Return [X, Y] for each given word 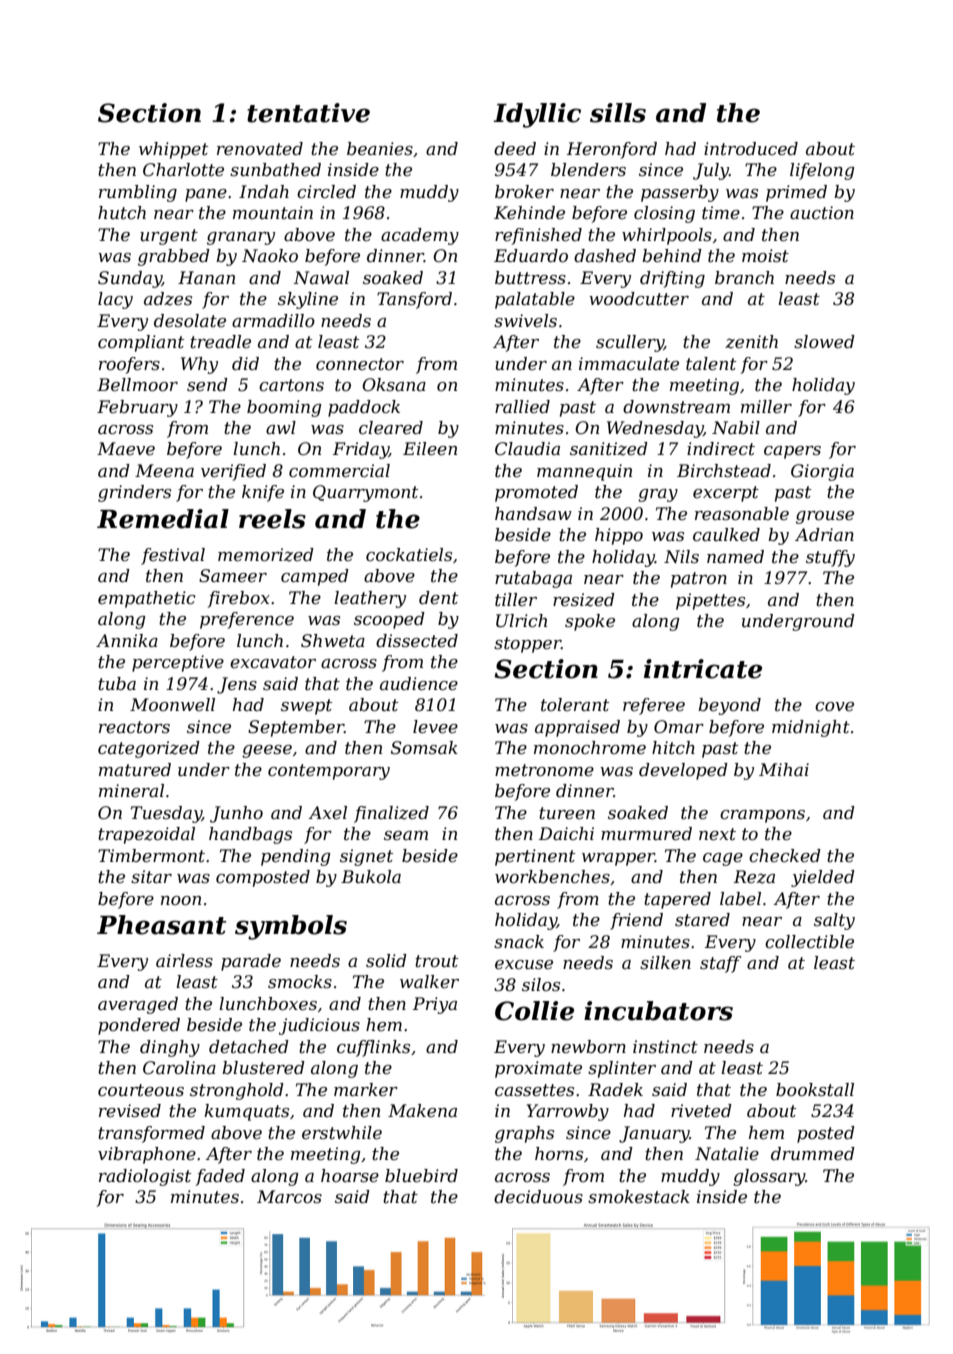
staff [720, 964]
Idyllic [537, 115]
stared [702, 920]
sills [618, 113]
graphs [524, 1134]
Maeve [126, 449]
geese [267, 751]
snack [519, 941]
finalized [391, 814]
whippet [173, 150]
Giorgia [822, 472]
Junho [236, 814]
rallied [522, 407]
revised [130, 1111]
